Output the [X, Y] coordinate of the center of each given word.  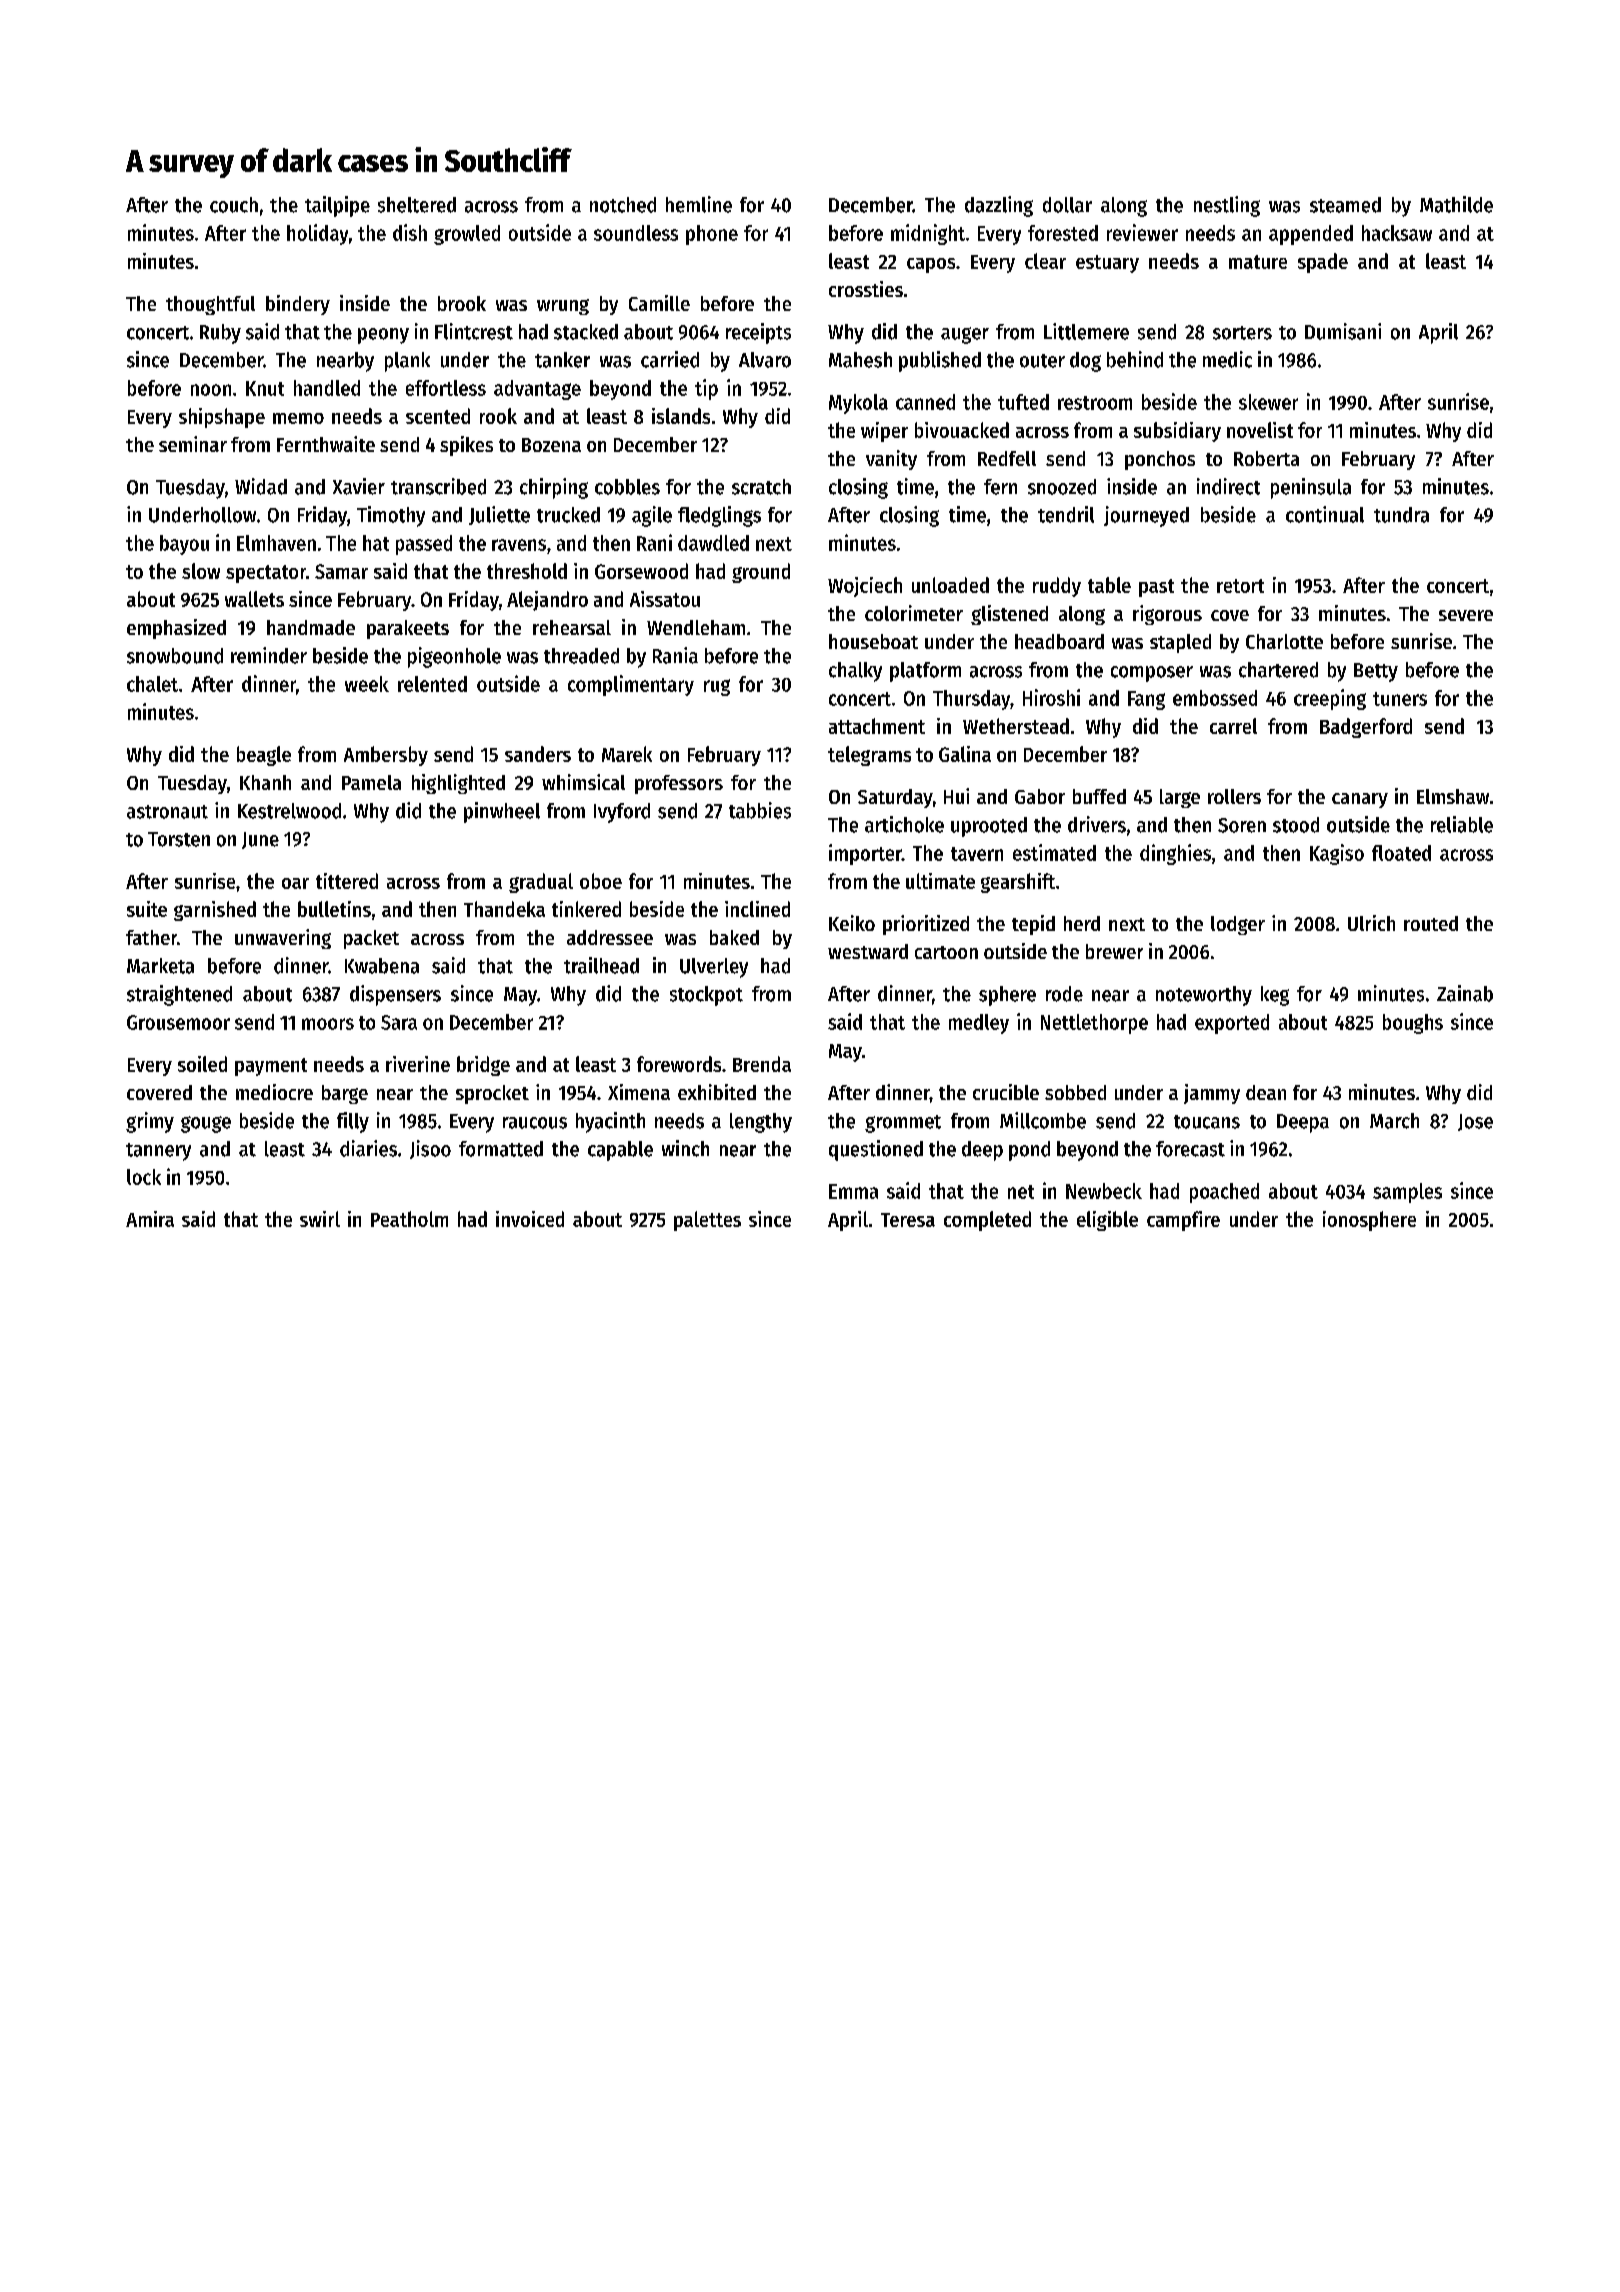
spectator [266, 574]
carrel [1233, 726]
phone [712, 235]
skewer [1268, 402]
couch [234, 205]
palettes [707, 1221]
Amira [150, 1219]
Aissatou [665, 599]
